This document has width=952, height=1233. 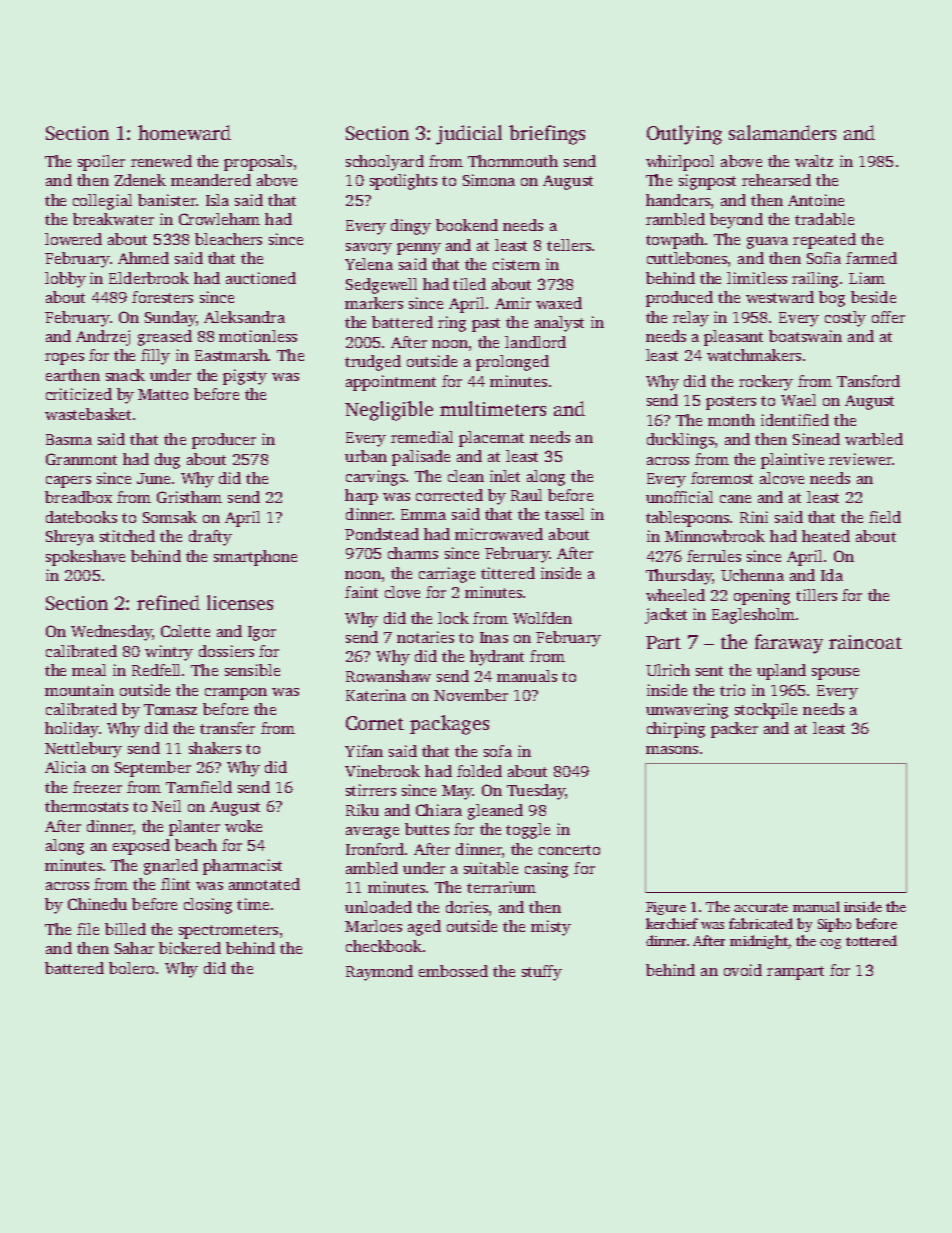 What do you see at coordinates (375, 723) in the document?
I see `Cornet` at bounding box center [375, 723].
